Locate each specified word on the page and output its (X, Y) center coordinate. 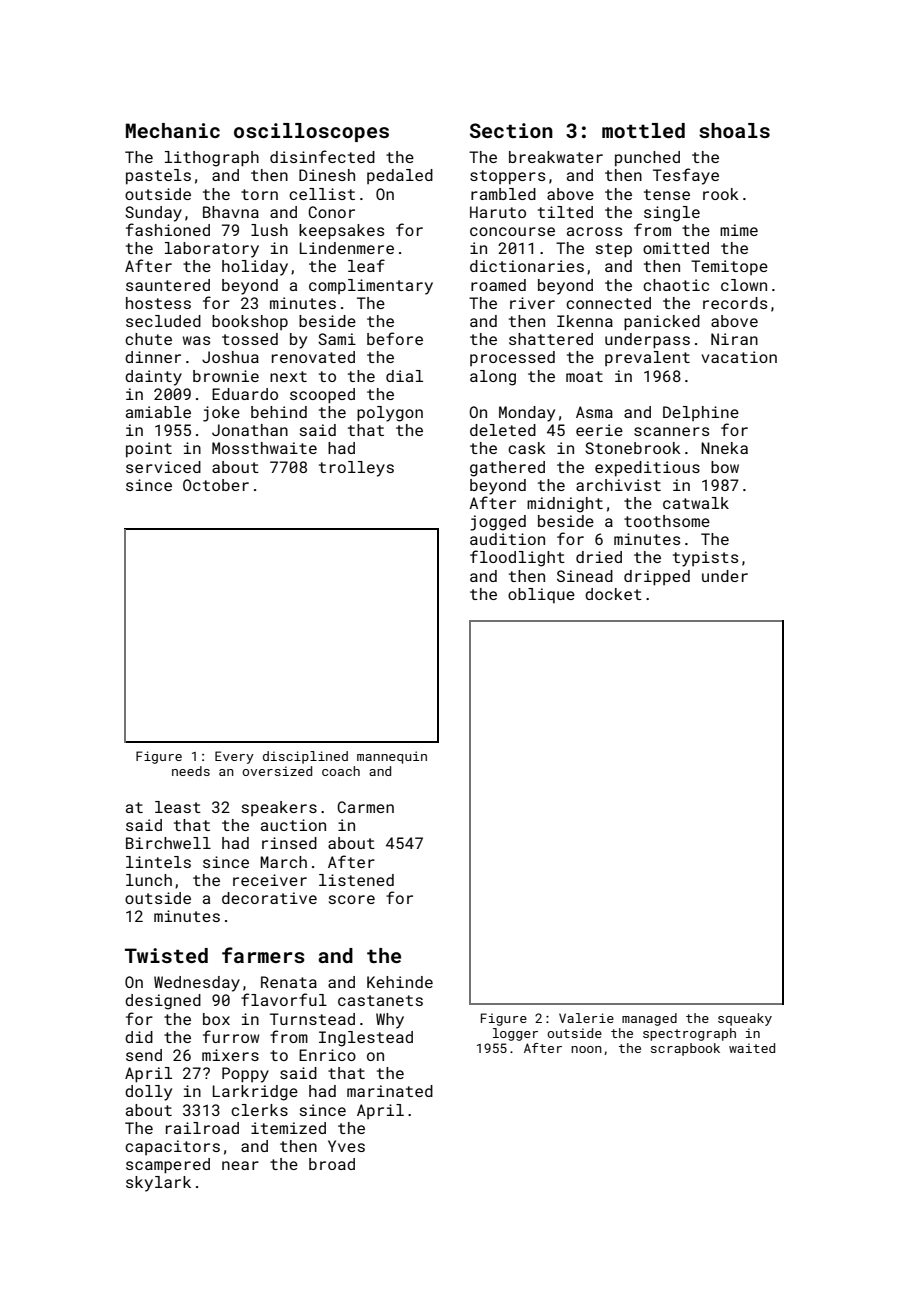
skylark (158, 1184)
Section (511, 130)
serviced (163, 467)
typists (705, 559)
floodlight (517, 558)
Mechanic (173, 130)
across (594, 231)
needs (191, 771)
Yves (346, 1146)
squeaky (745, 1019)
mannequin (392, 757)
